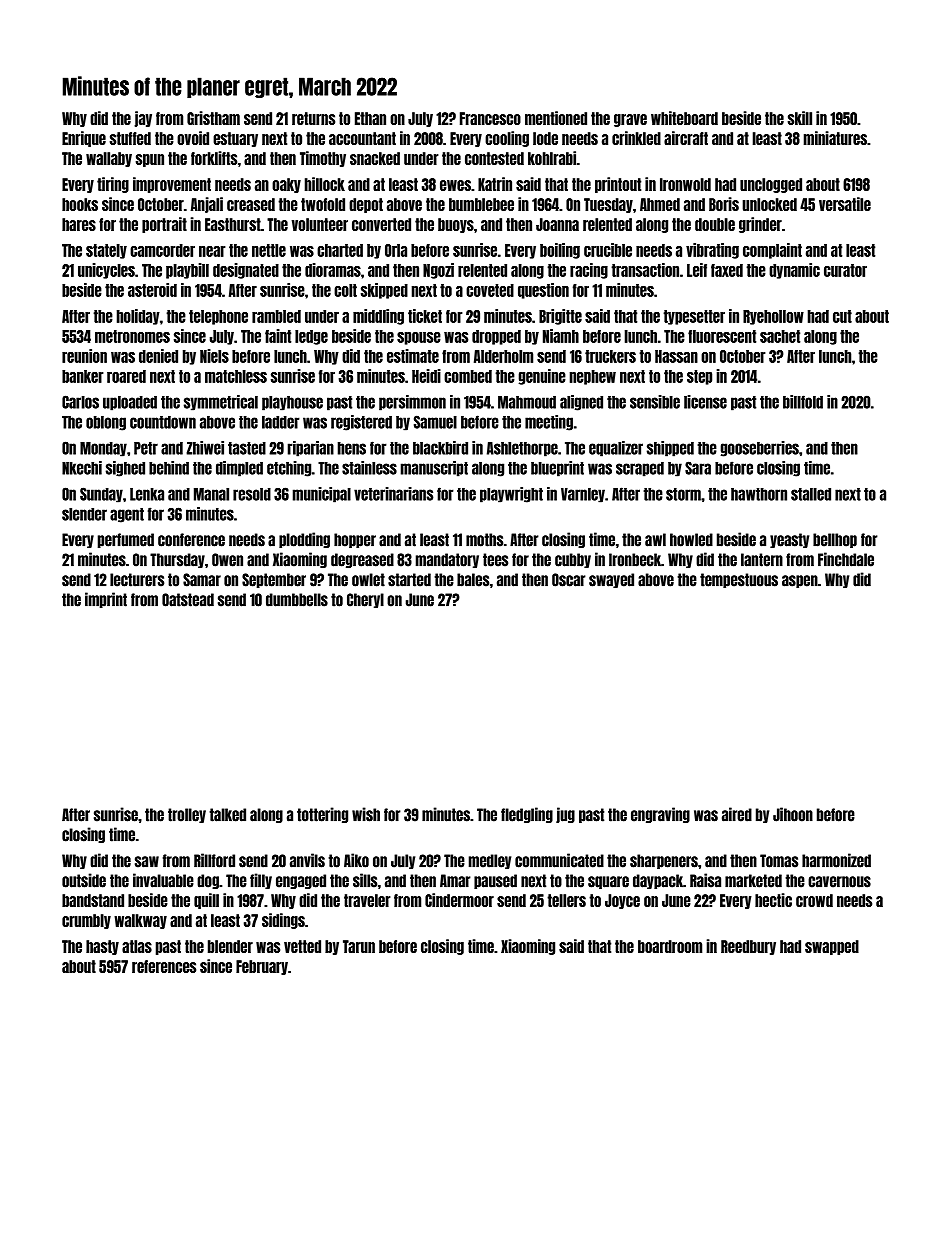 This screenshot has width=952, height=1233. Describe the element at coordinates (193, 138) in the screenshot. I see `ovoid` at that location.
